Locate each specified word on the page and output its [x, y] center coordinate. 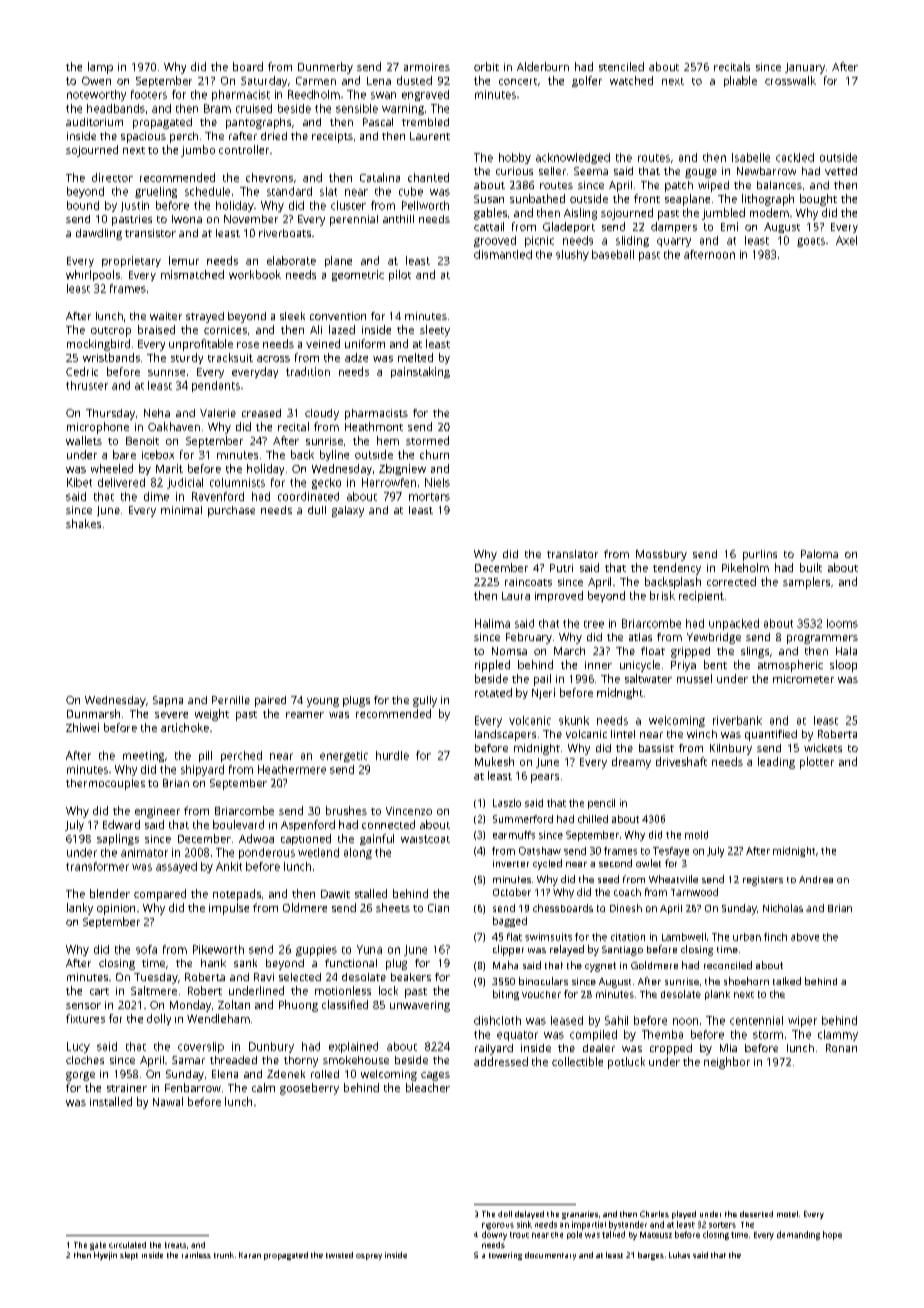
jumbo [198, 151]
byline [334, 455]
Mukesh [494, 761]
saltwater [648, 678]
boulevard [238, 824]
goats [811, 242]
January [805, 68]
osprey [369, 1257]
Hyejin [105, 1256]
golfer [587, 81]
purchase [231, 511]
